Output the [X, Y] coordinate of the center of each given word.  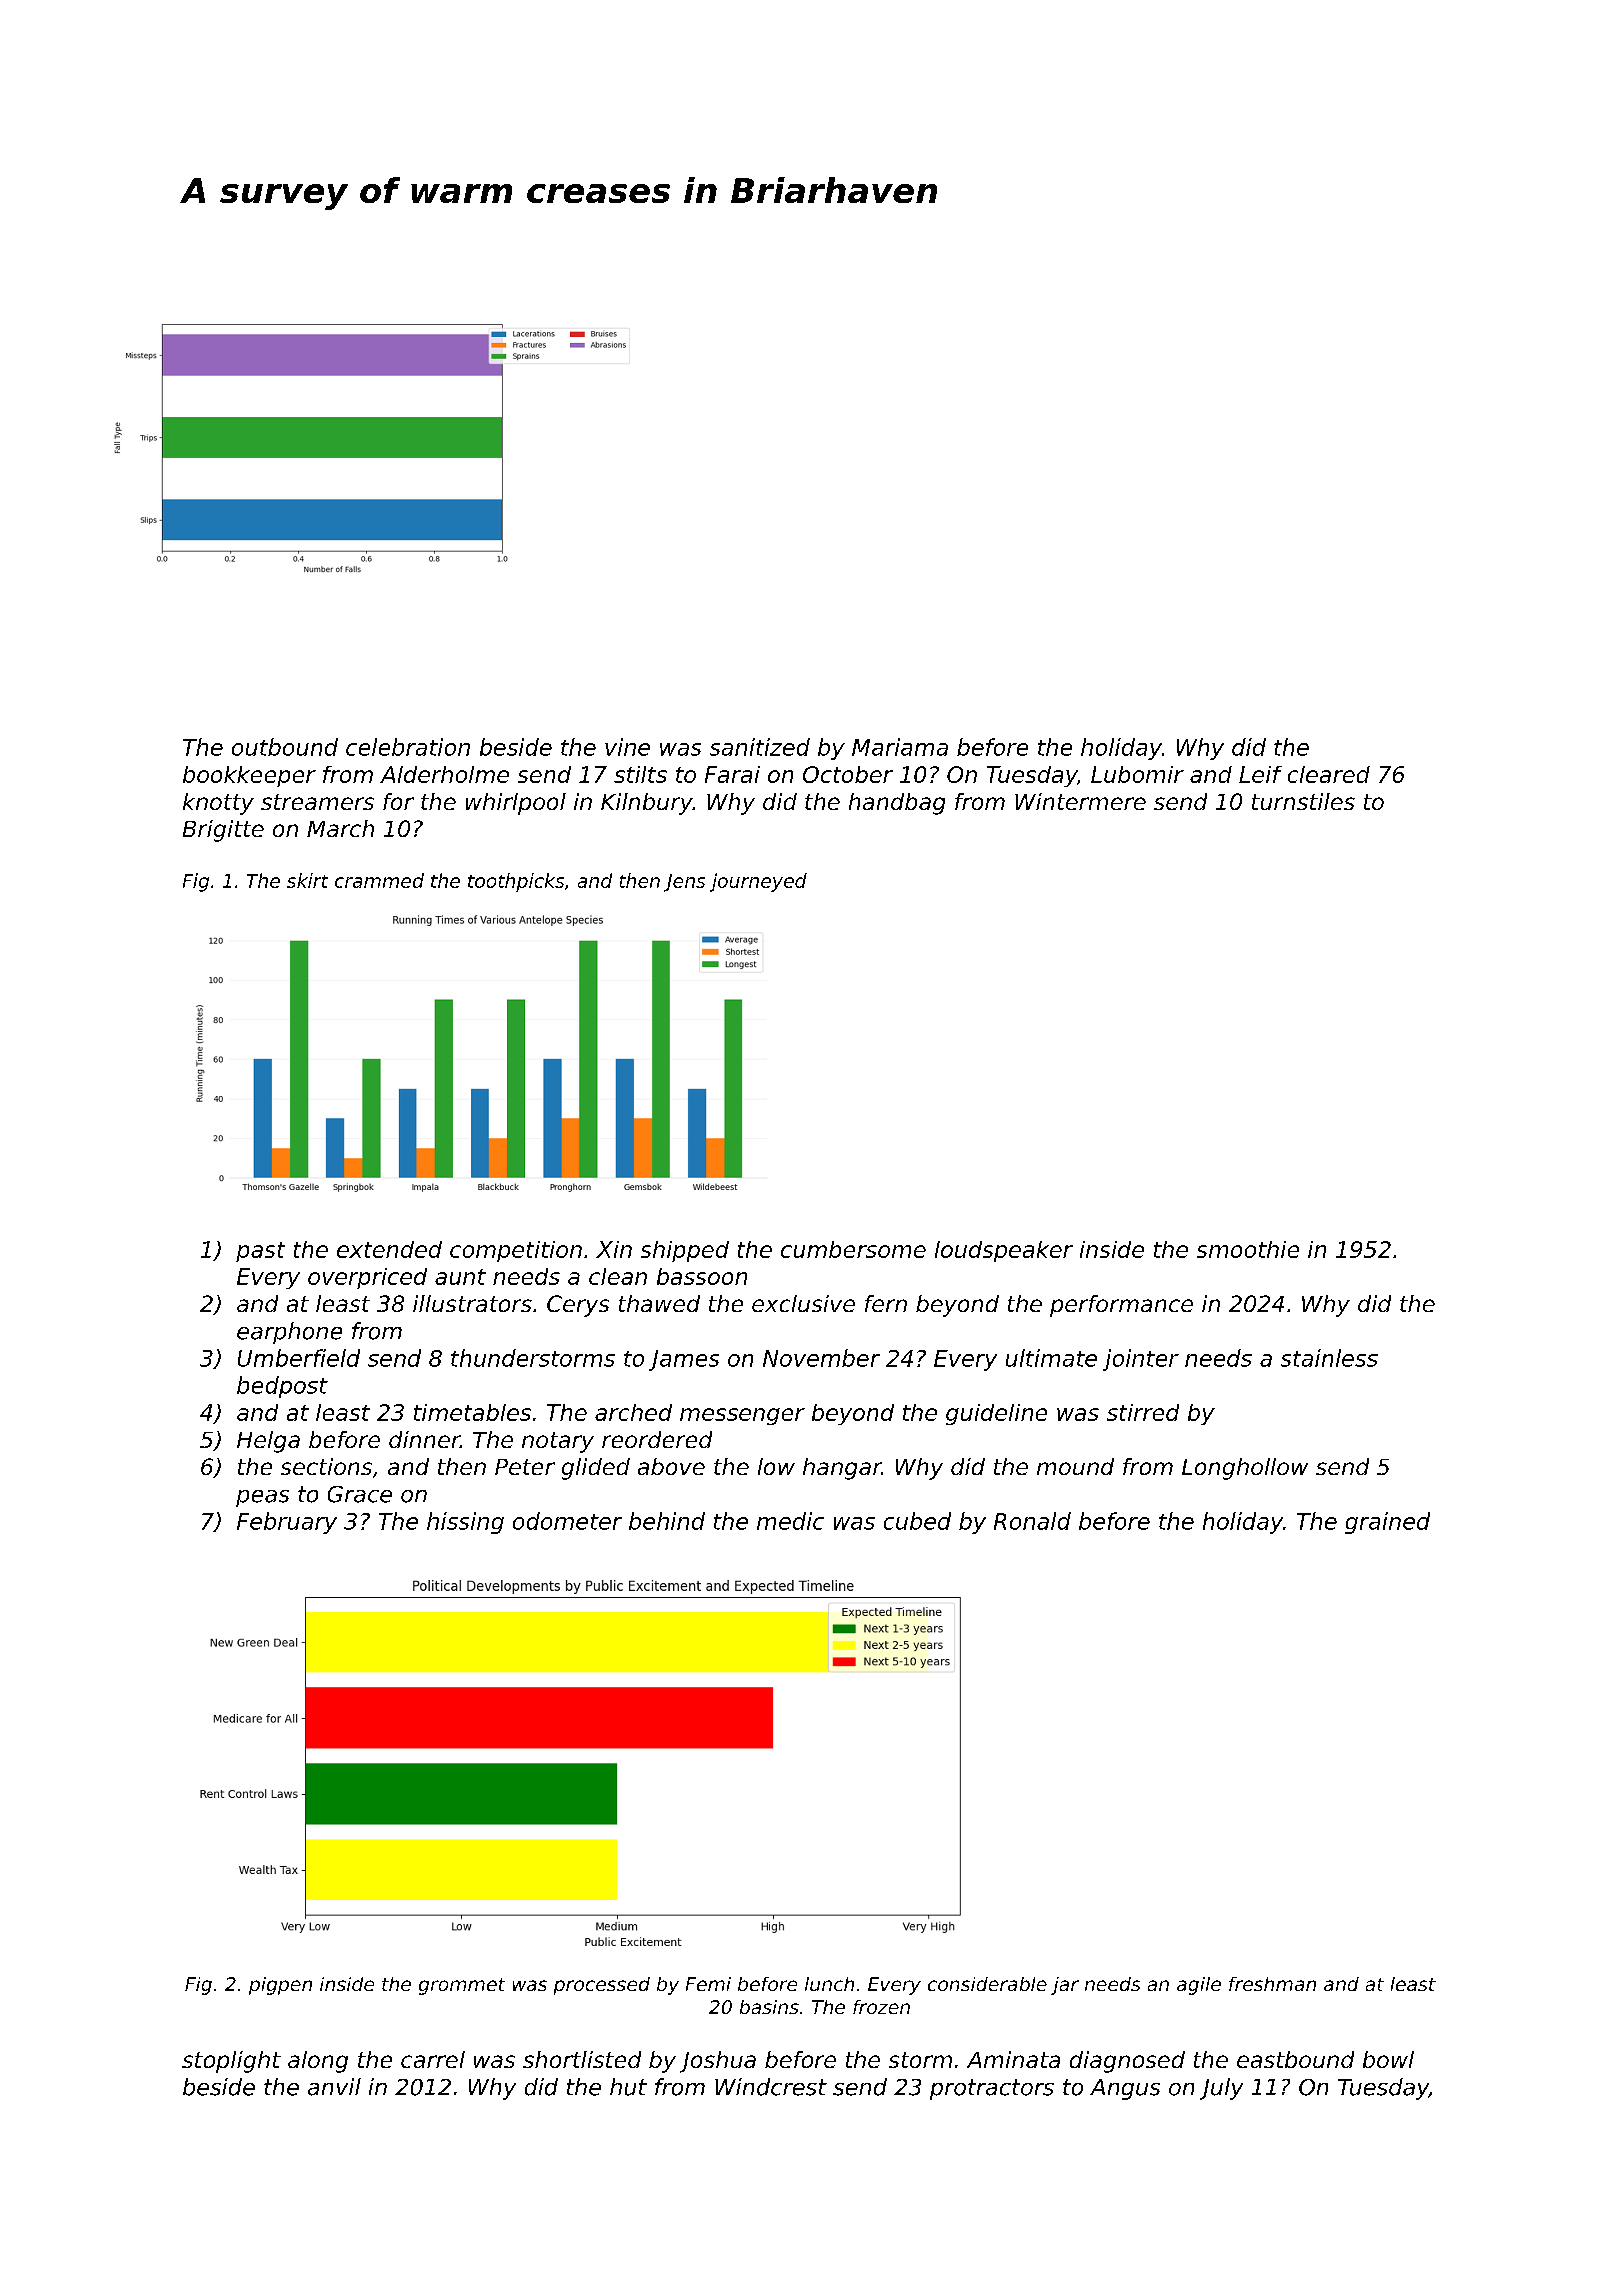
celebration [408, 747]
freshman [1272, 1984]
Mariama [900, 747]
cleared [1329, 774]
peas [262, 1498]
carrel [433, 2059]
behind [667, 1521]
